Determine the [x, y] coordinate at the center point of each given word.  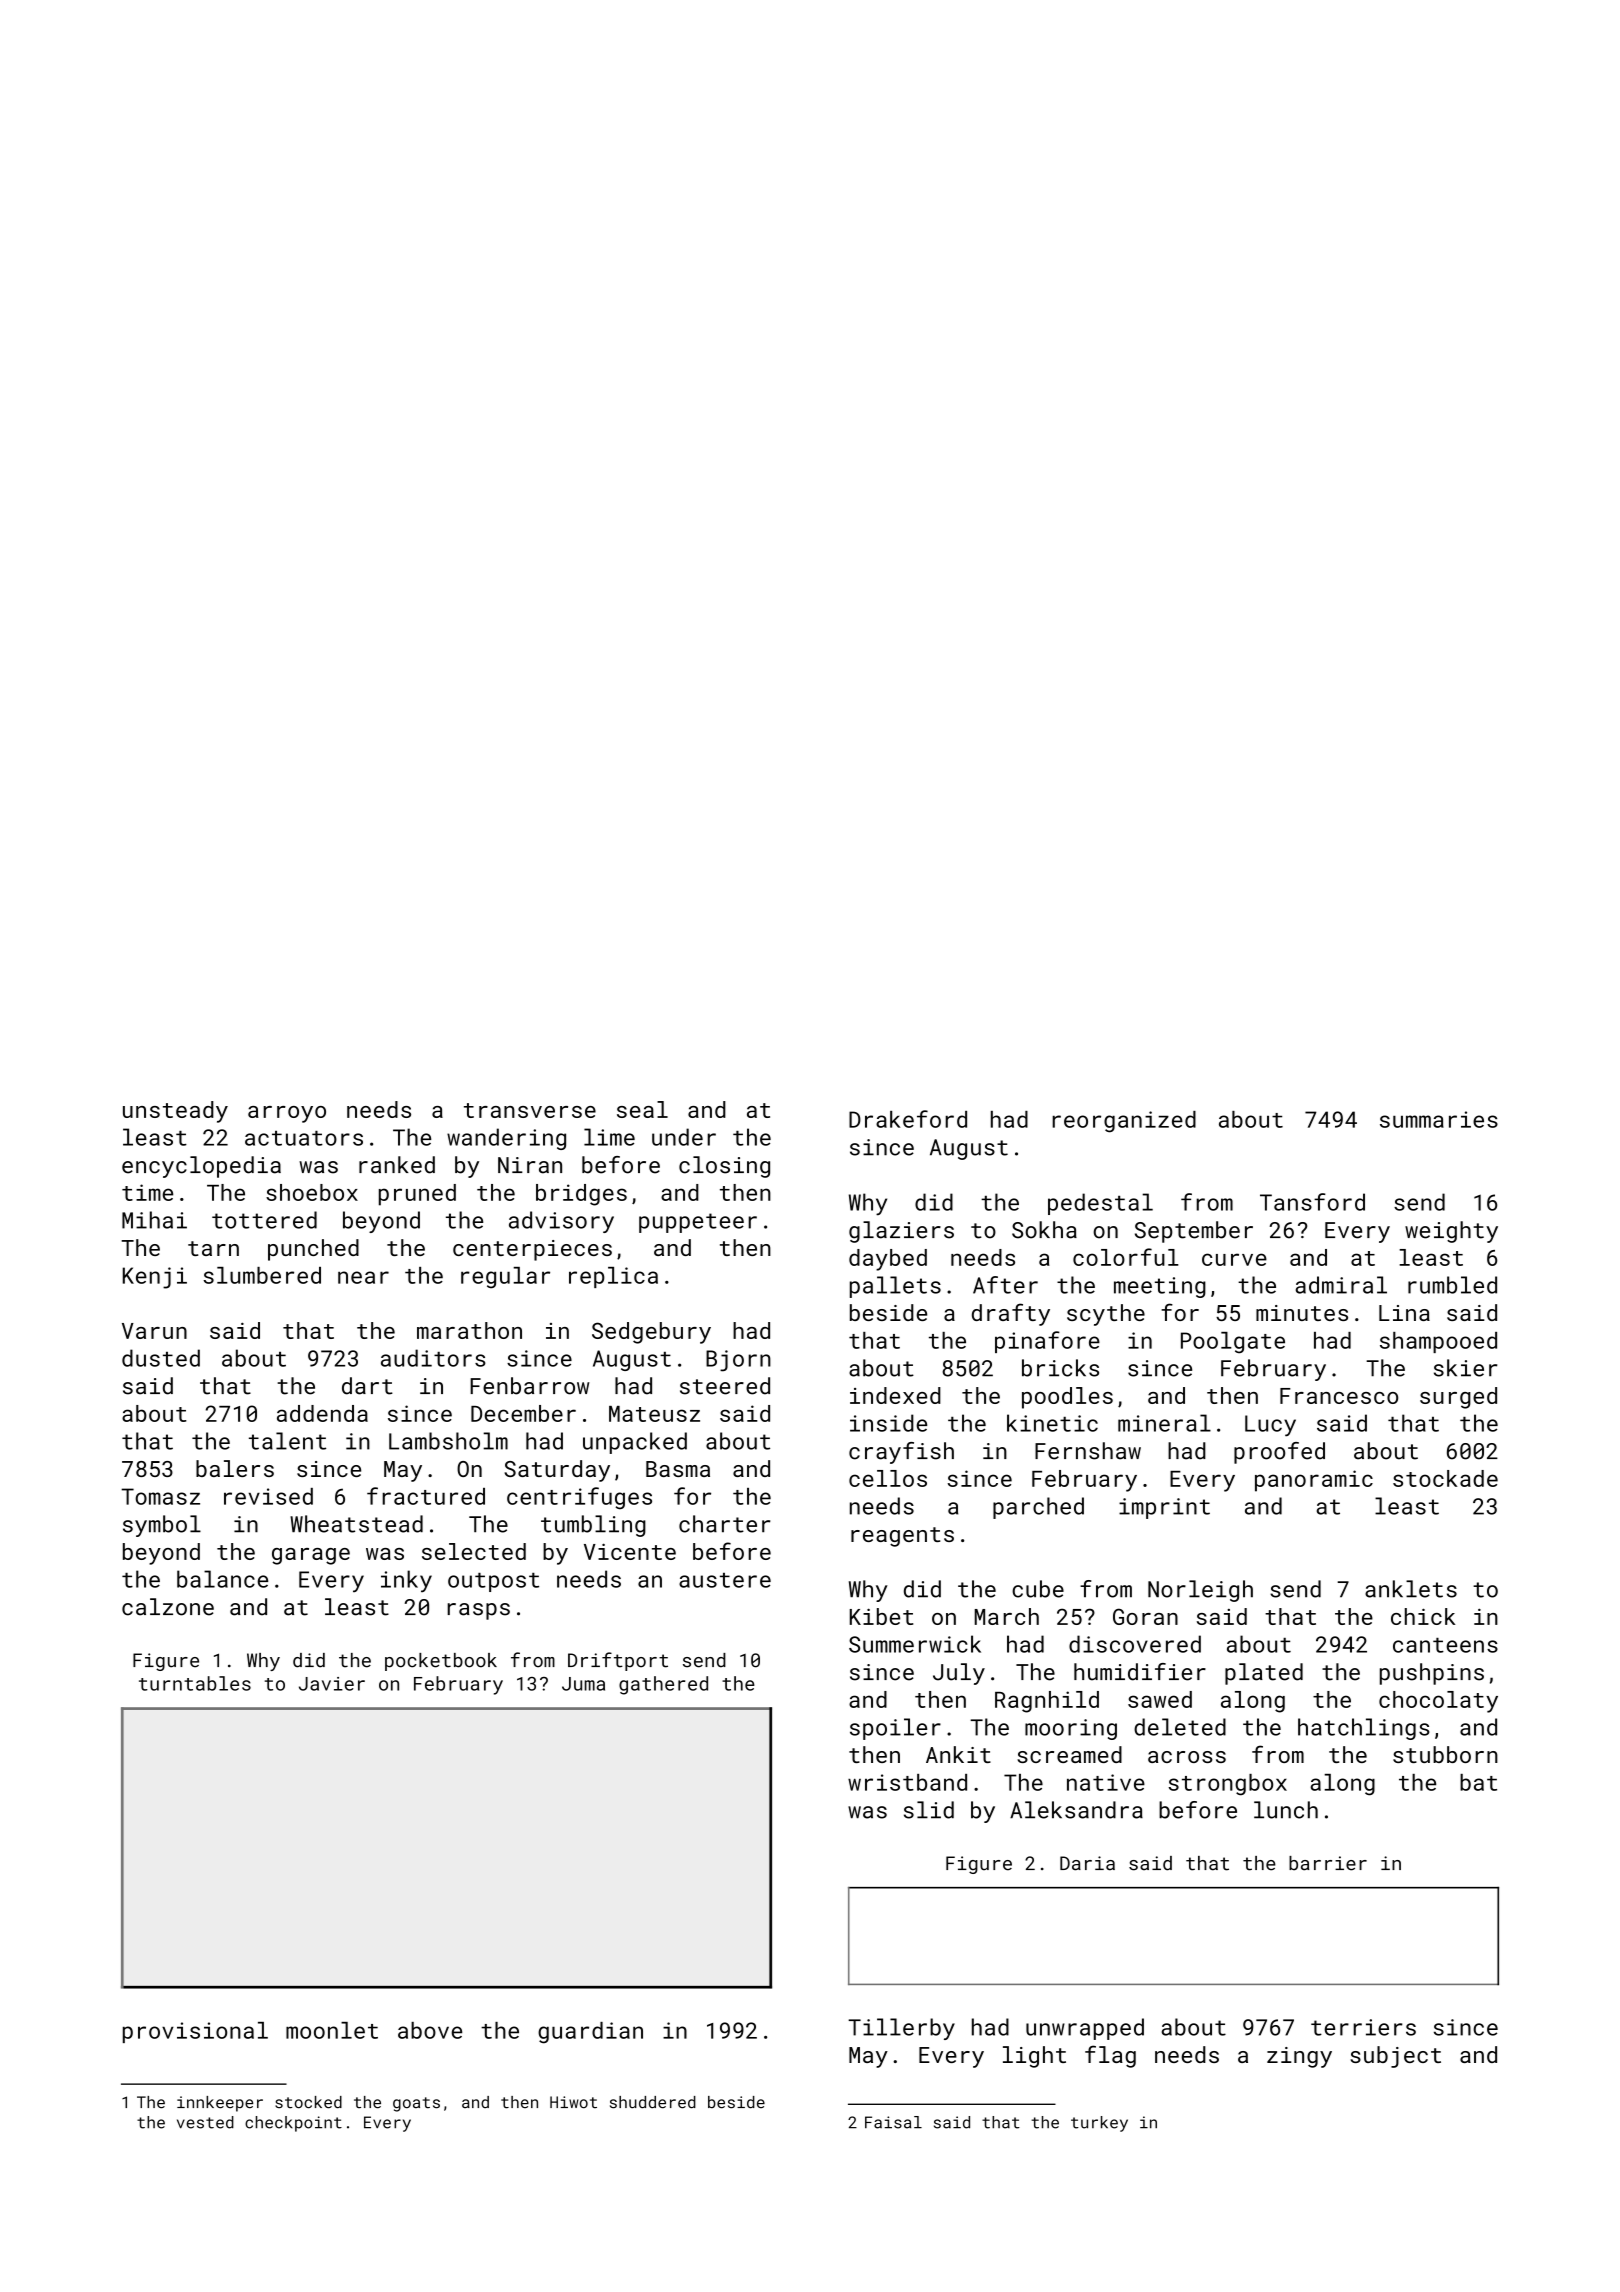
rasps [478, 1611]
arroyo [287, 1114]
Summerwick [915, 1644]
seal [642, 1109]
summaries [1439, 1119]
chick [1423, 1616]
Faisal [893, 2122]
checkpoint [293, 2124]
